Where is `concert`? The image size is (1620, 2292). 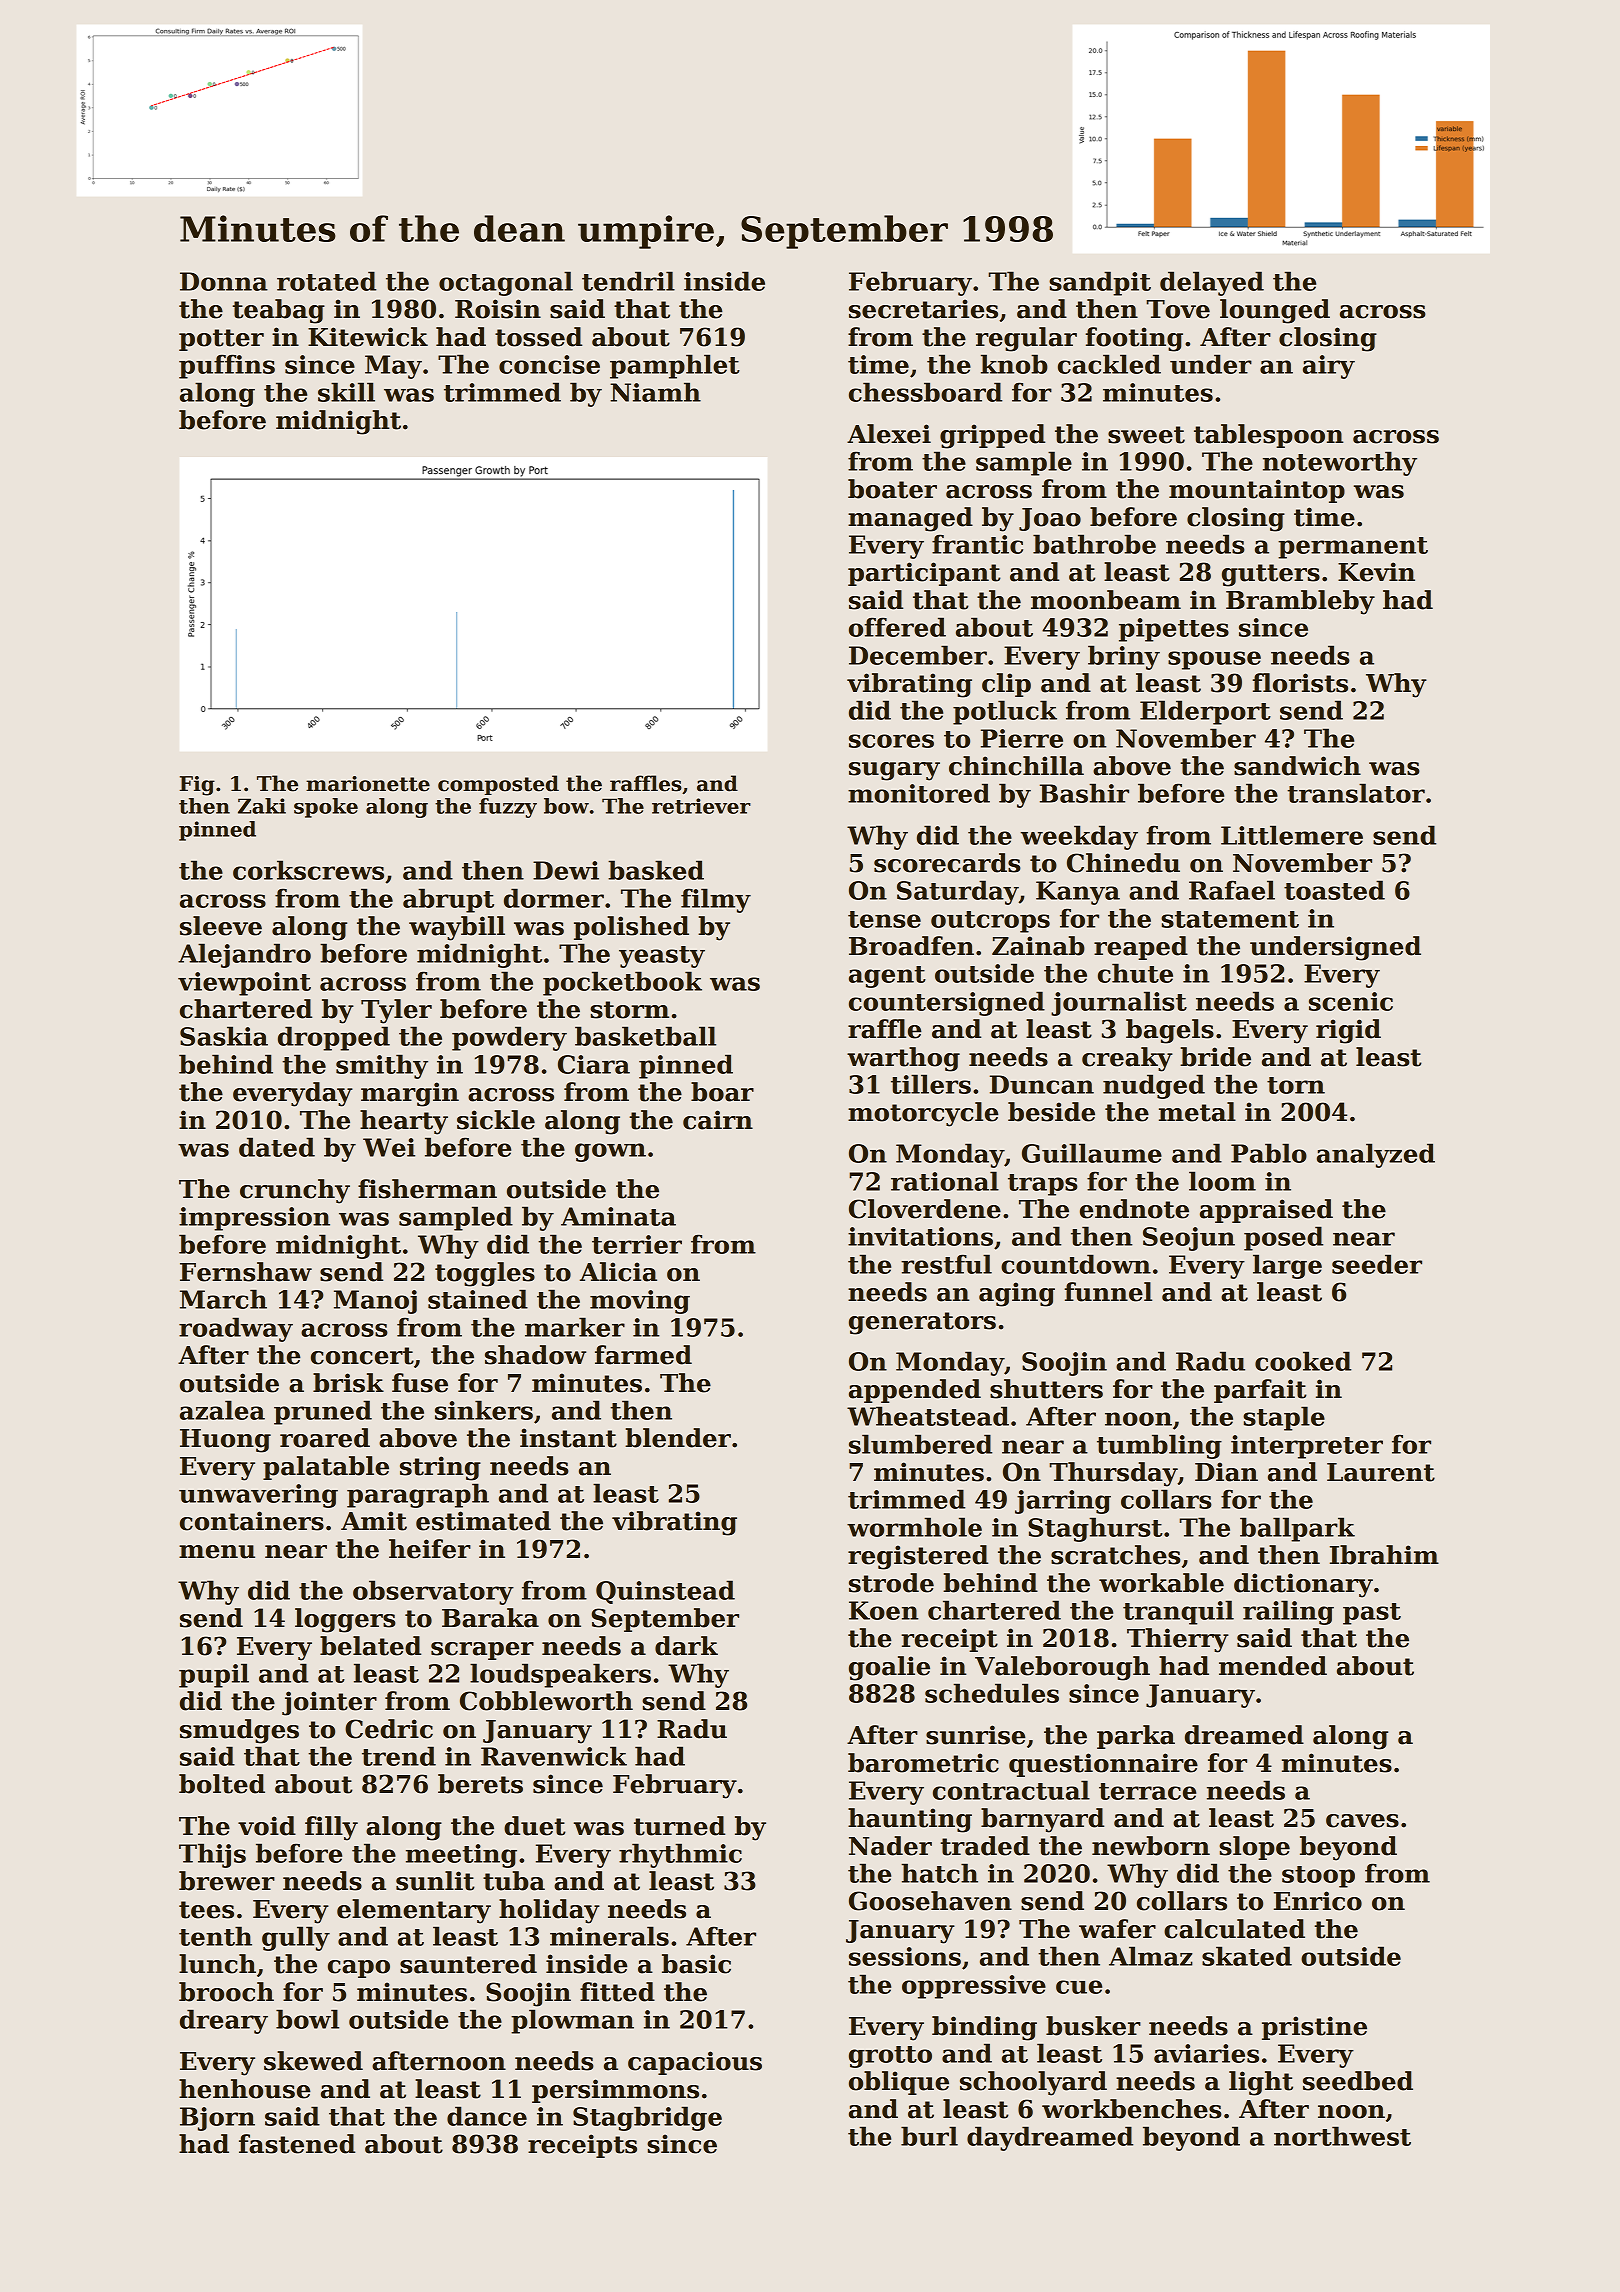 concert is located at coordinates (362, 1356).
